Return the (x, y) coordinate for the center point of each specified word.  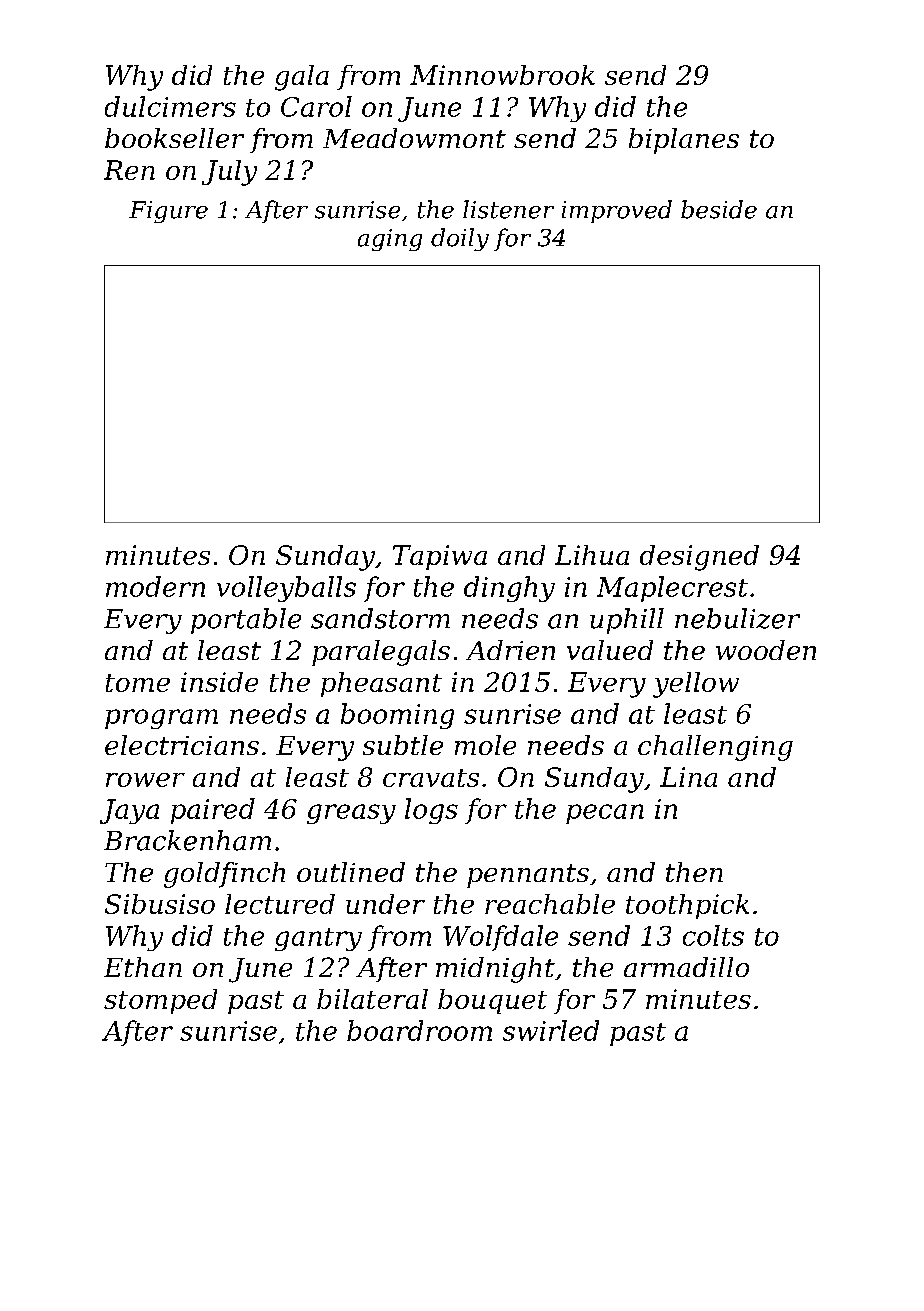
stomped (160, 1001)
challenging (715, 748)
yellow (696, 685)
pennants (528, 876)
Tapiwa (440, 557)
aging (390, 240)
